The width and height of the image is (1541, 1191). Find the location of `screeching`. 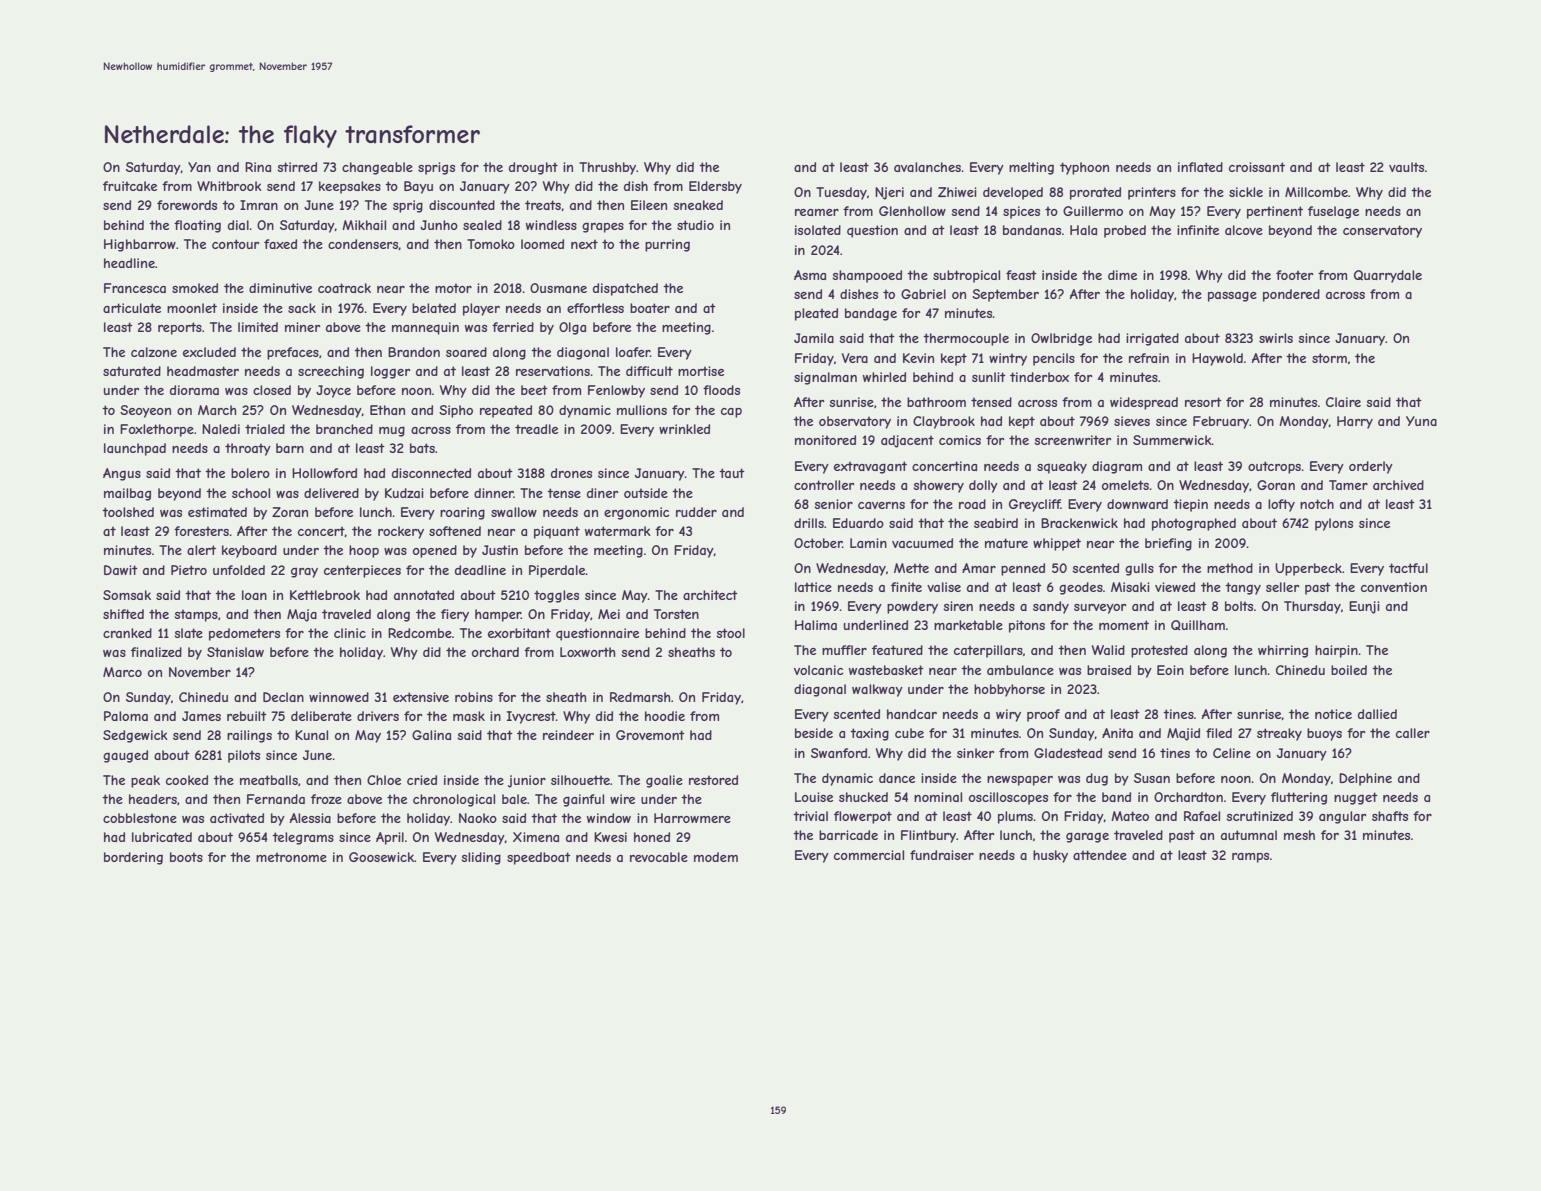

screeching is located at coordinates (331, 372).
